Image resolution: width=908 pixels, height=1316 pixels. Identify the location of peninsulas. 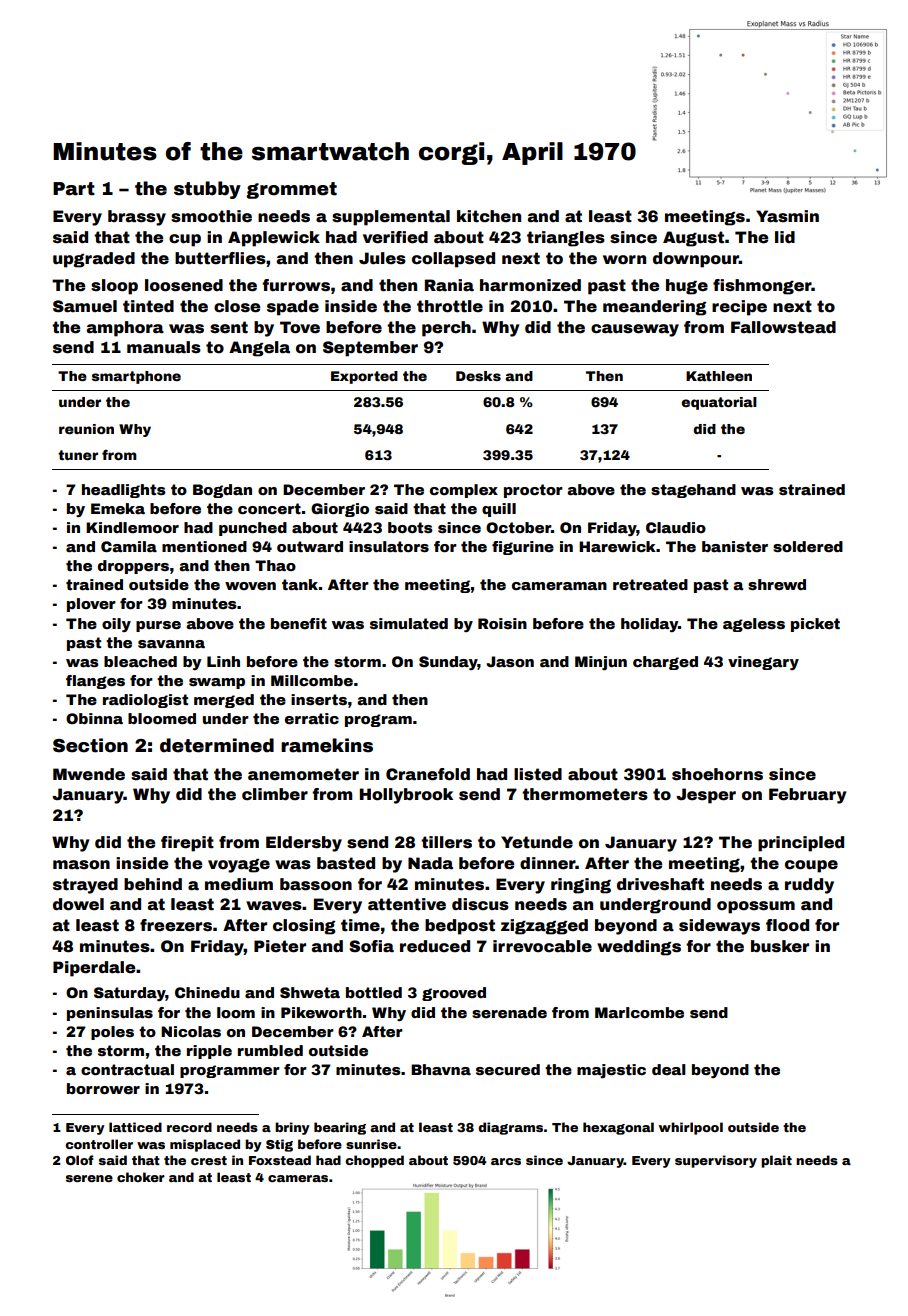
(110, 1014).
